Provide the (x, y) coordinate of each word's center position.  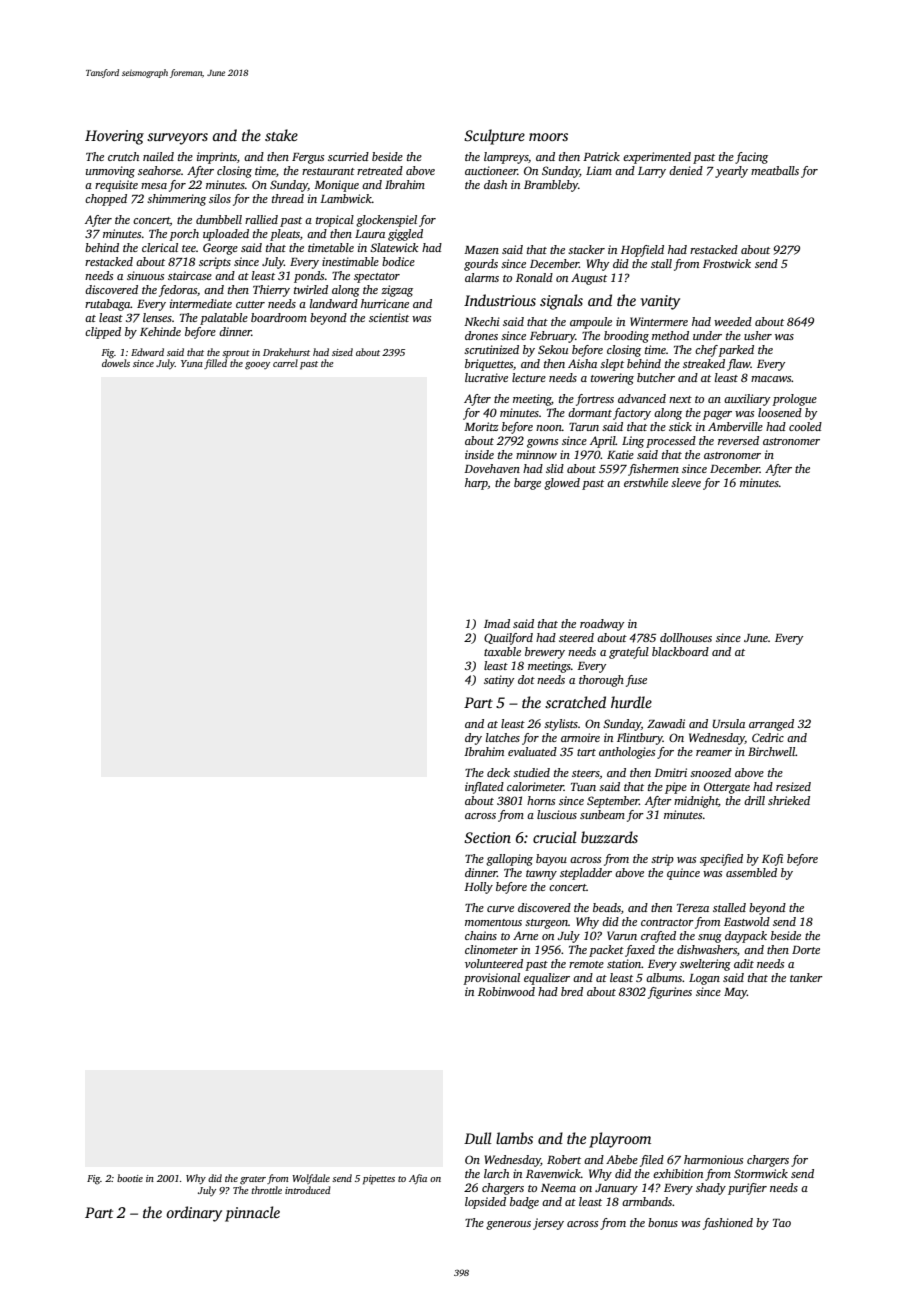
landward (334, 303)
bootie (130, 1178)
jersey (548, 1224)
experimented (657, 158)
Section (487, 838)
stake (281, 135)
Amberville (735, 426)
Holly (478, 888)
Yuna (192, 363)
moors (548, 137)
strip (662, 860)
